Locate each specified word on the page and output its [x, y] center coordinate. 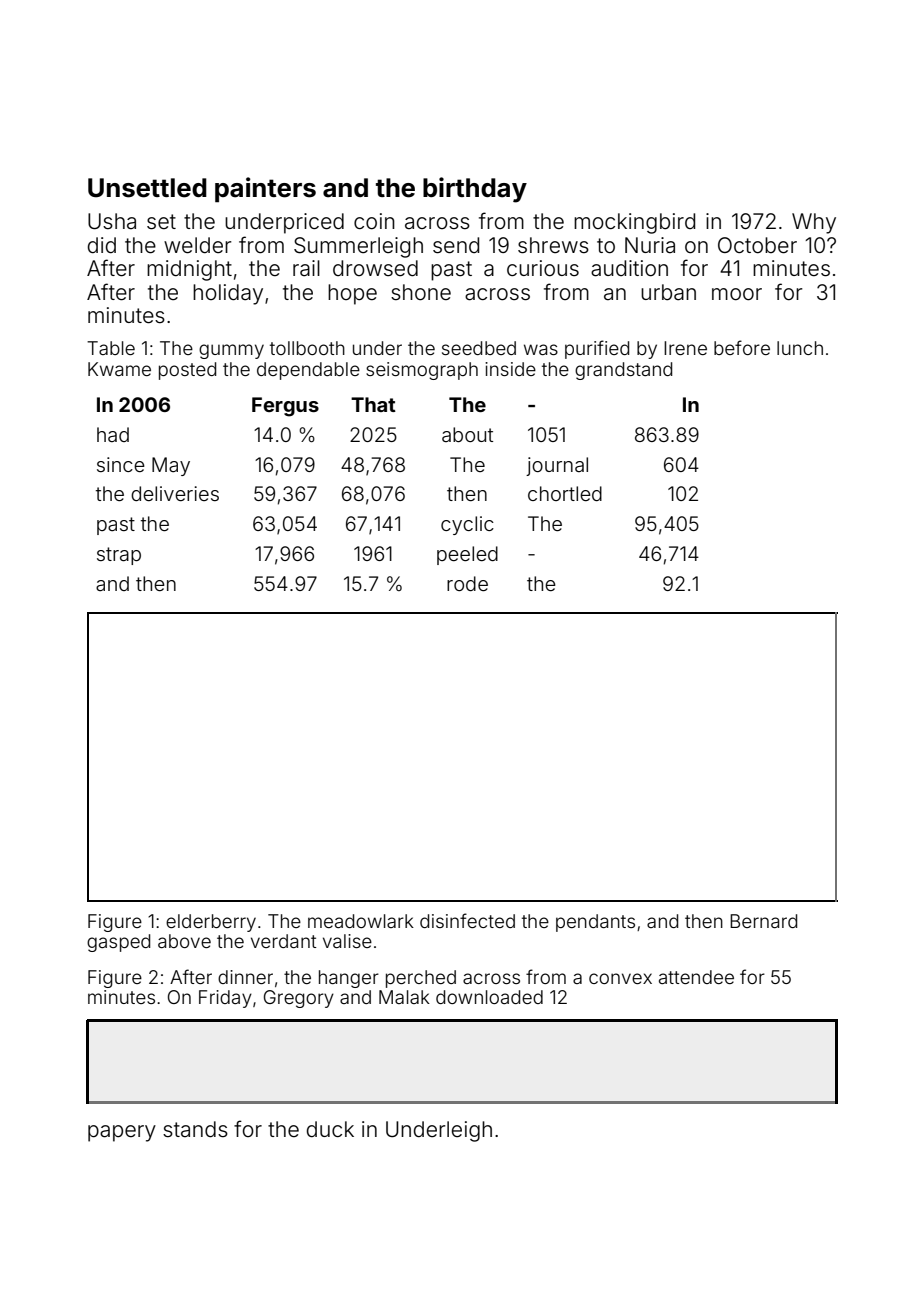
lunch [800, 348]
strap [119, 556]
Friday [225, 999]
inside [510, 369]
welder [197, 245]
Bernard [763, 921]
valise [347, 941]
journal [557, 466]
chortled [565, 493]
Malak [404, 997]
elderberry [211, 923]
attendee [696, 977]
